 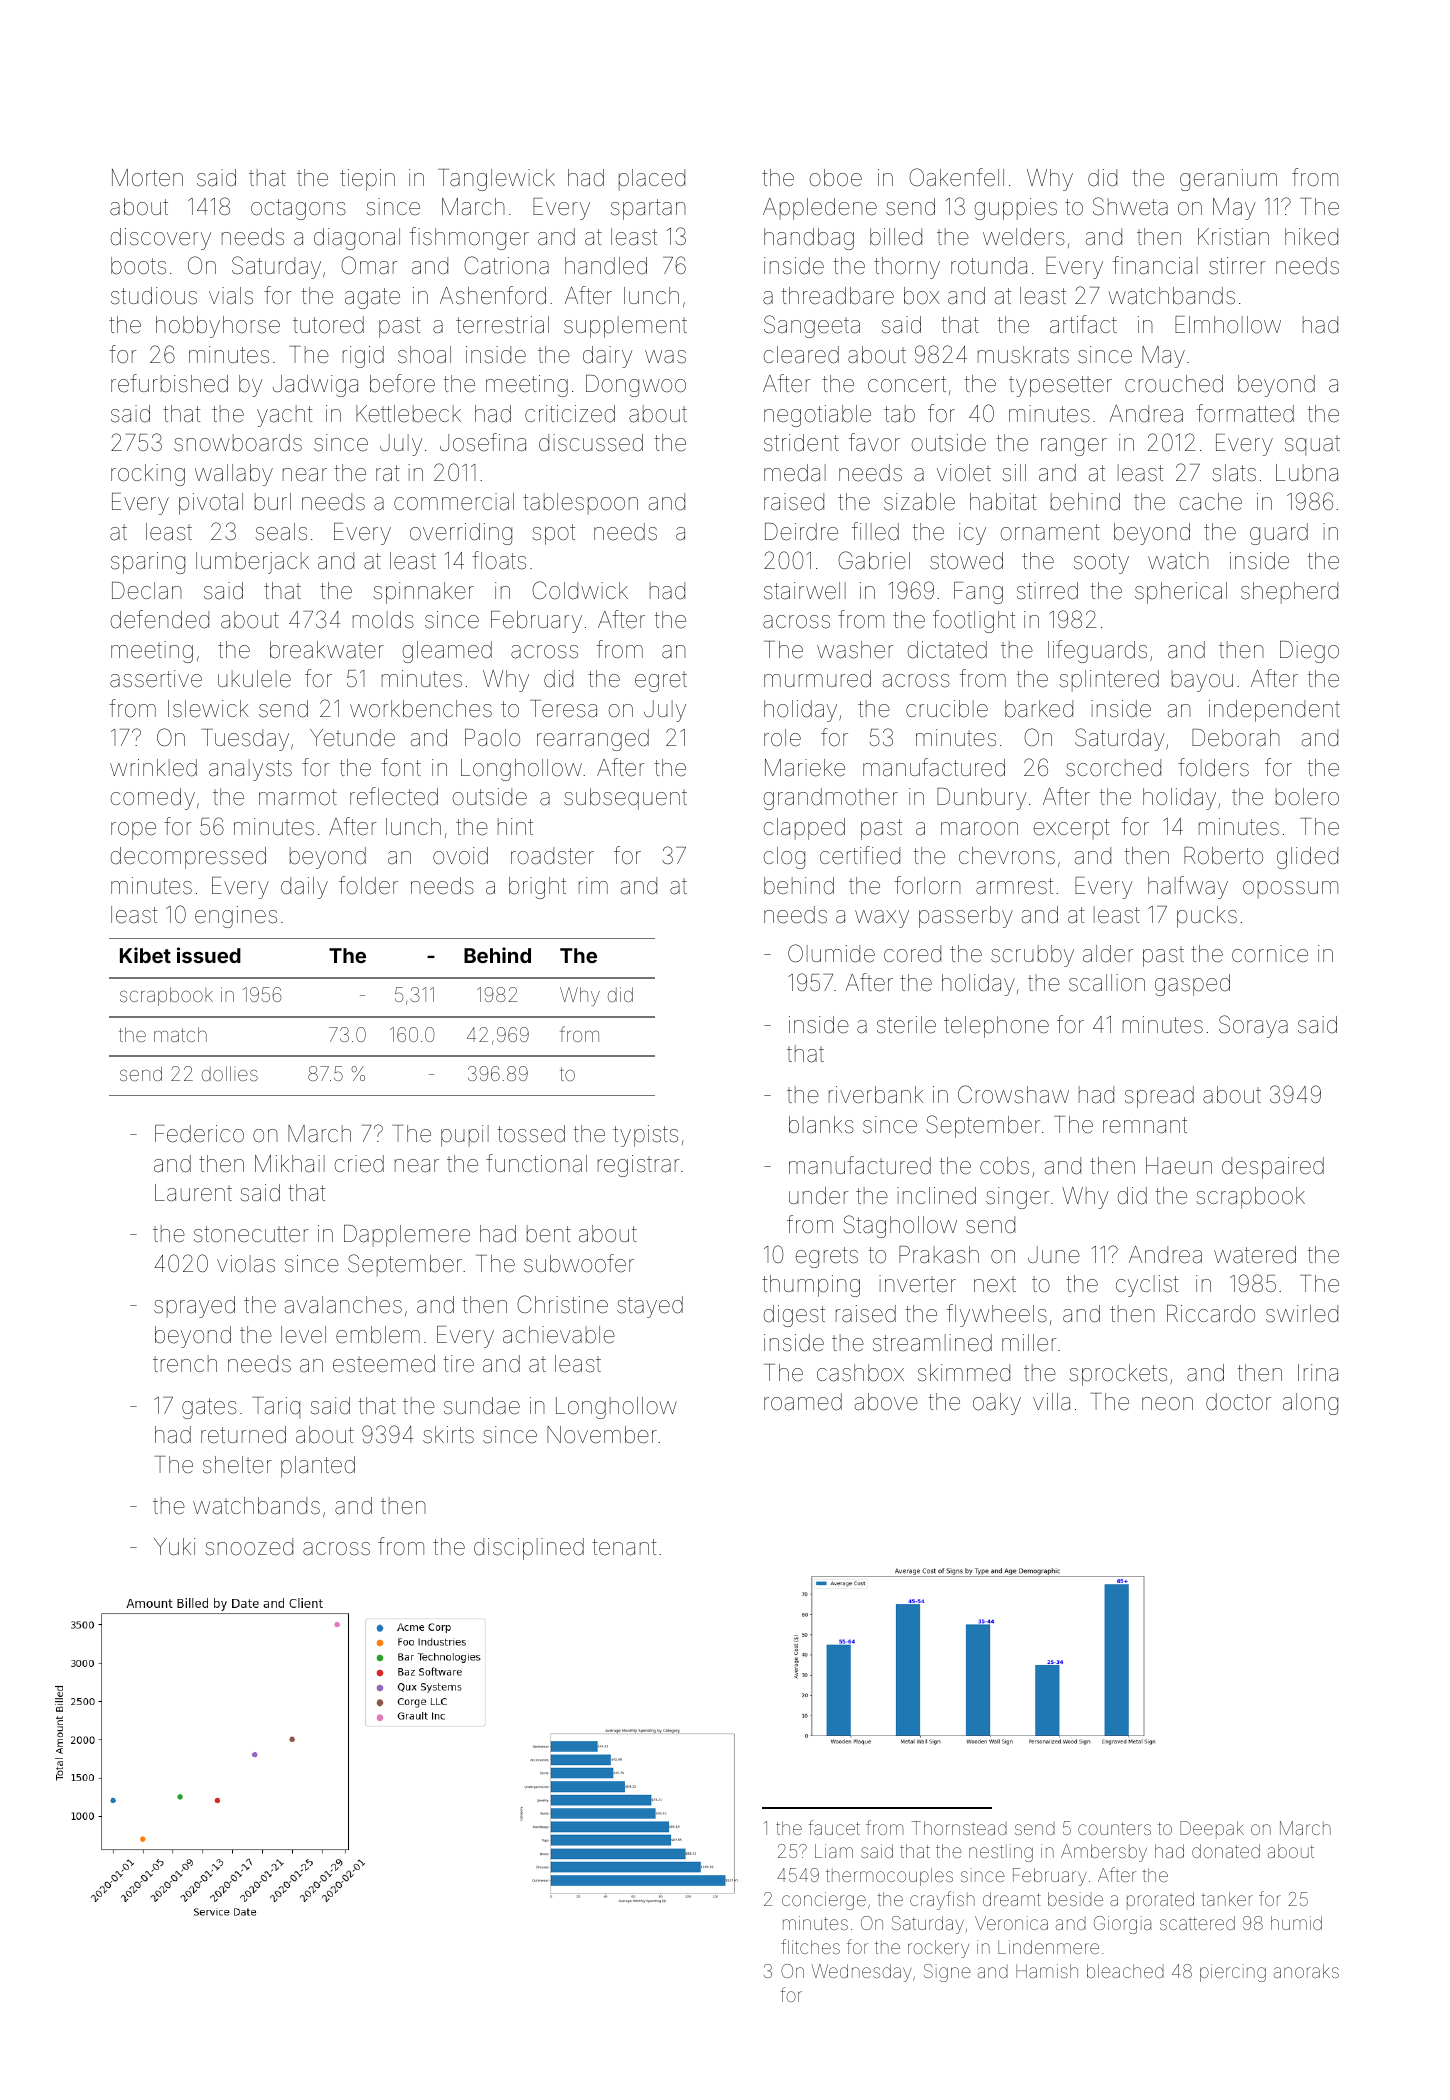 What do you see at coordinates (624, 1547) in the page?
I see `tenant` at bounding box center [624, 1547].
